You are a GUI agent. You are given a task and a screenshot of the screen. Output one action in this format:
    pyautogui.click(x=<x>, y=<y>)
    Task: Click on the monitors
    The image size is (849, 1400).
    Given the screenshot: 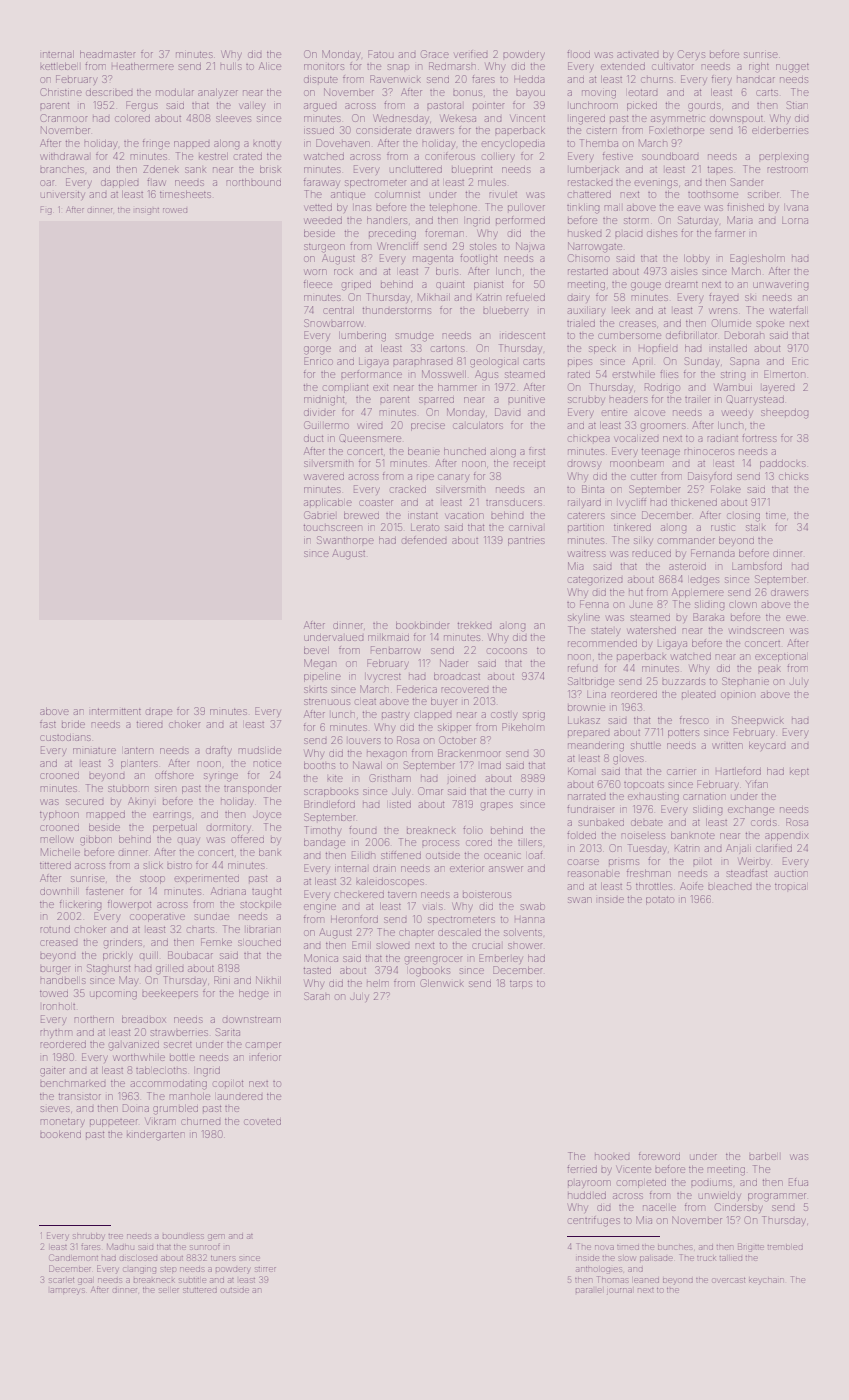 What is the action you would take?
    pyautogui.click(x=324, y=67)
